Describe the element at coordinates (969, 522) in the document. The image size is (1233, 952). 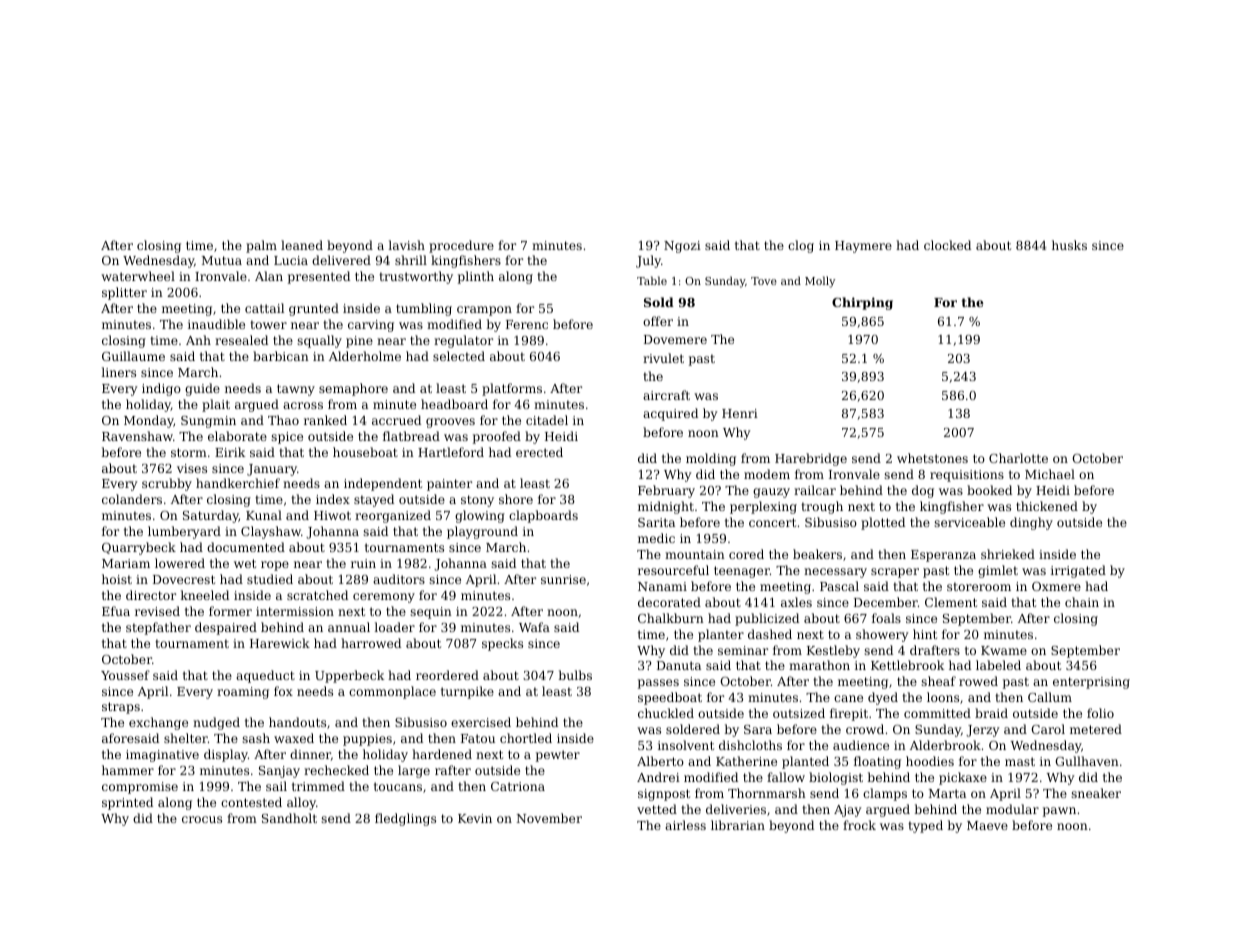
I see `serviceable` at that location.
